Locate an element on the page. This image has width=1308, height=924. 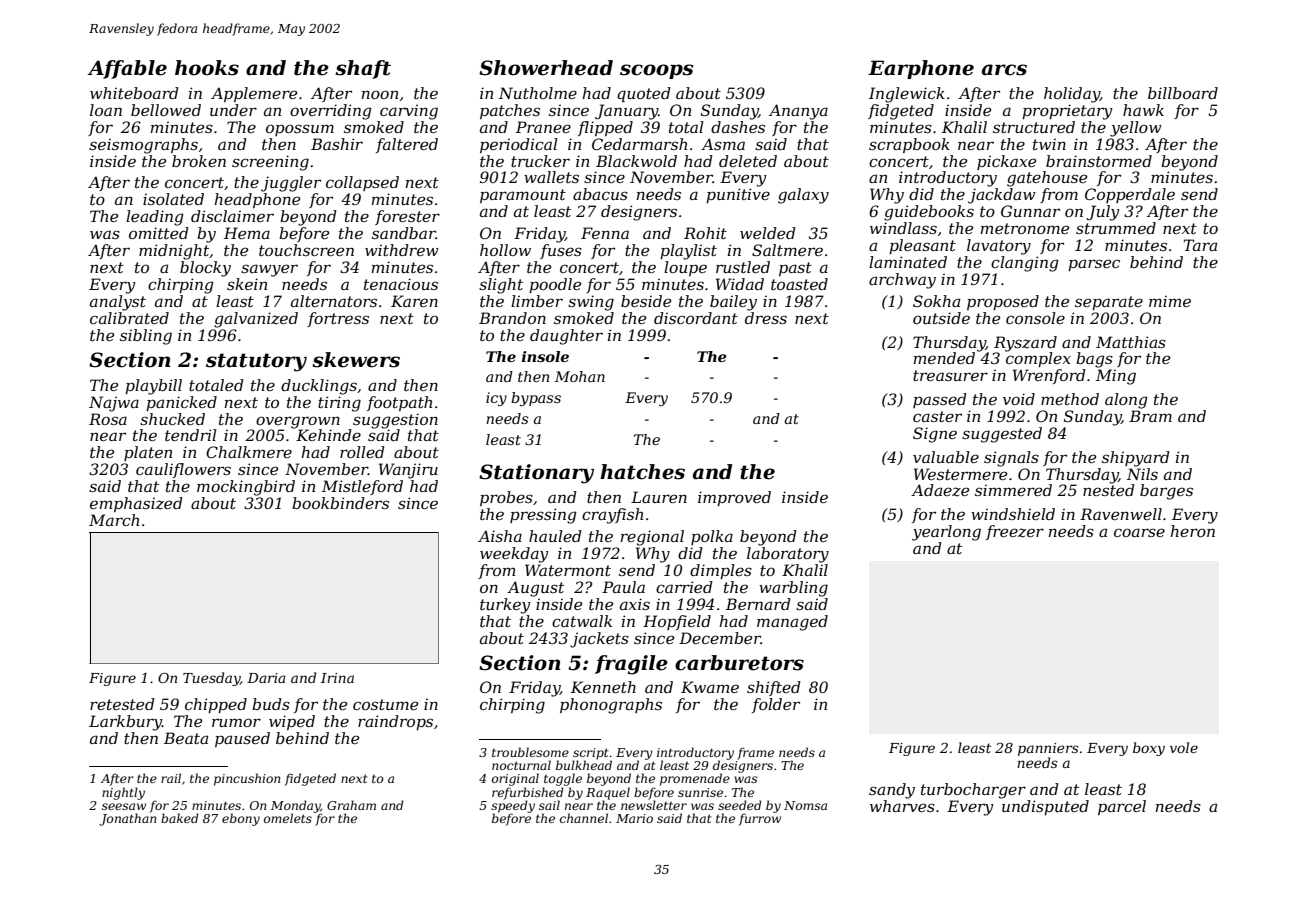
Affable is located at coordinates (127, 69).
